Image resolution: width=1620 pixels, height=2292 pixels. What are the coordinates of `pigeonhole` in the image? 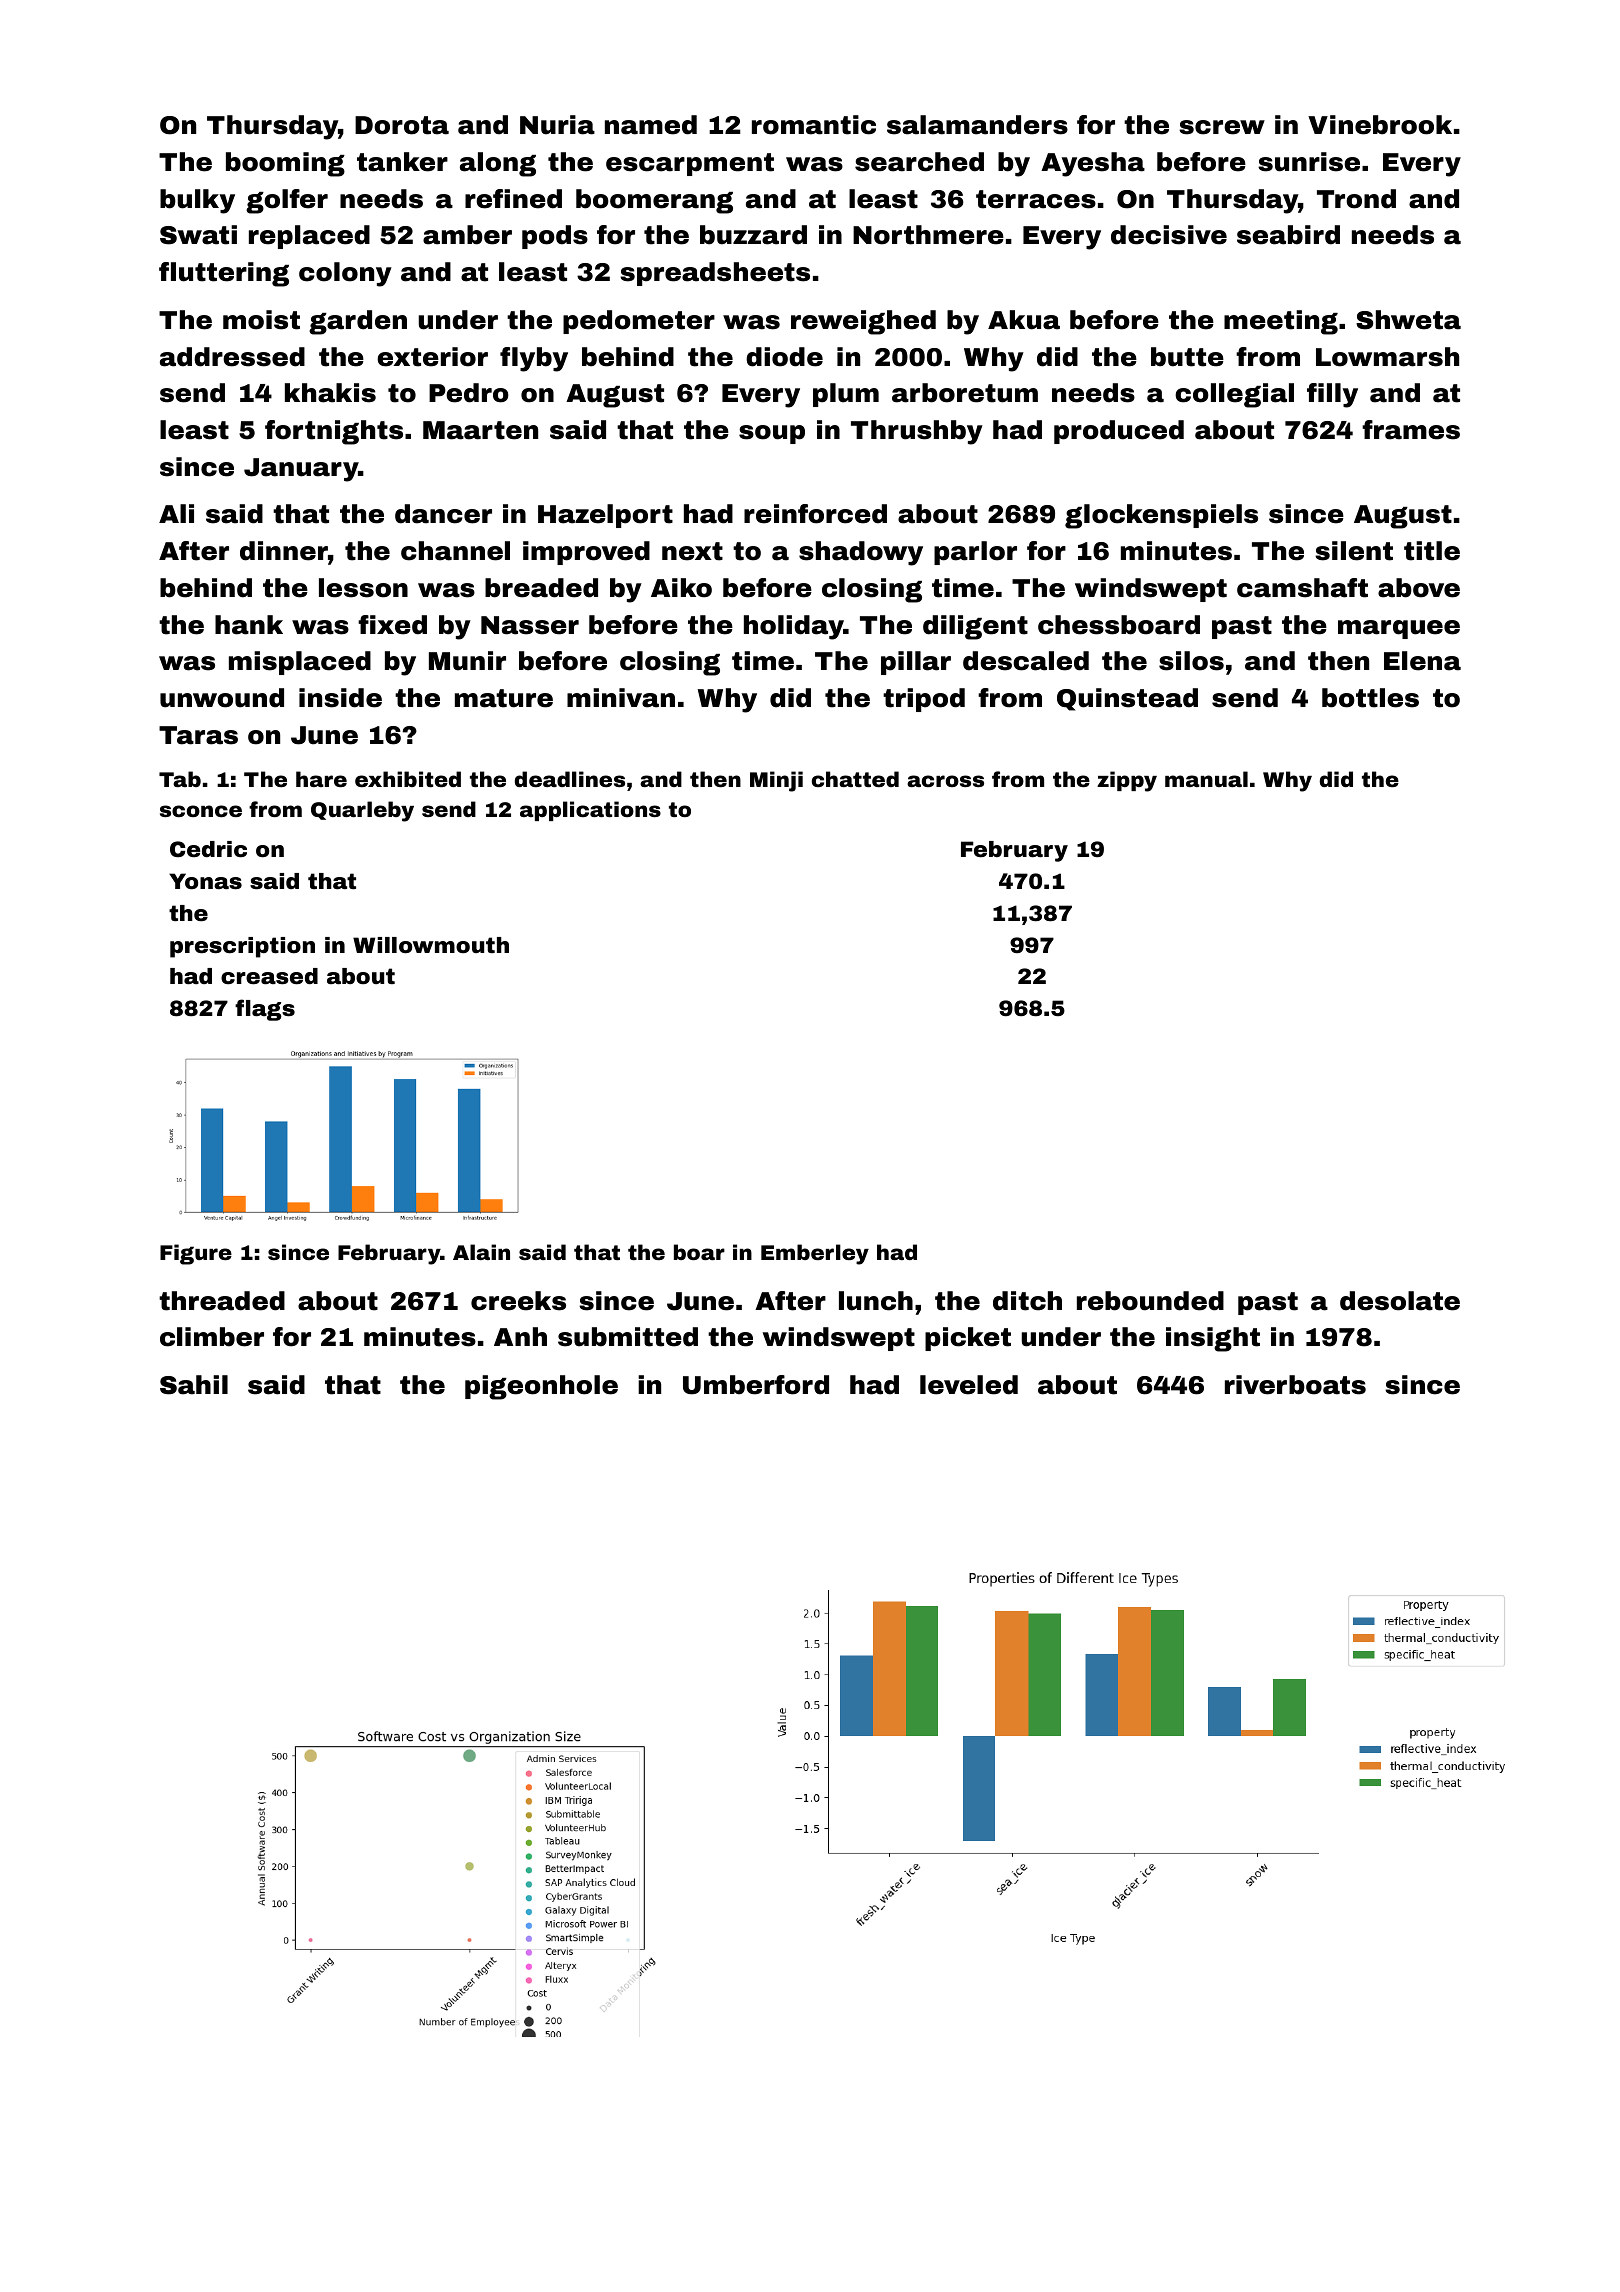 It's located at (541, 1387).
